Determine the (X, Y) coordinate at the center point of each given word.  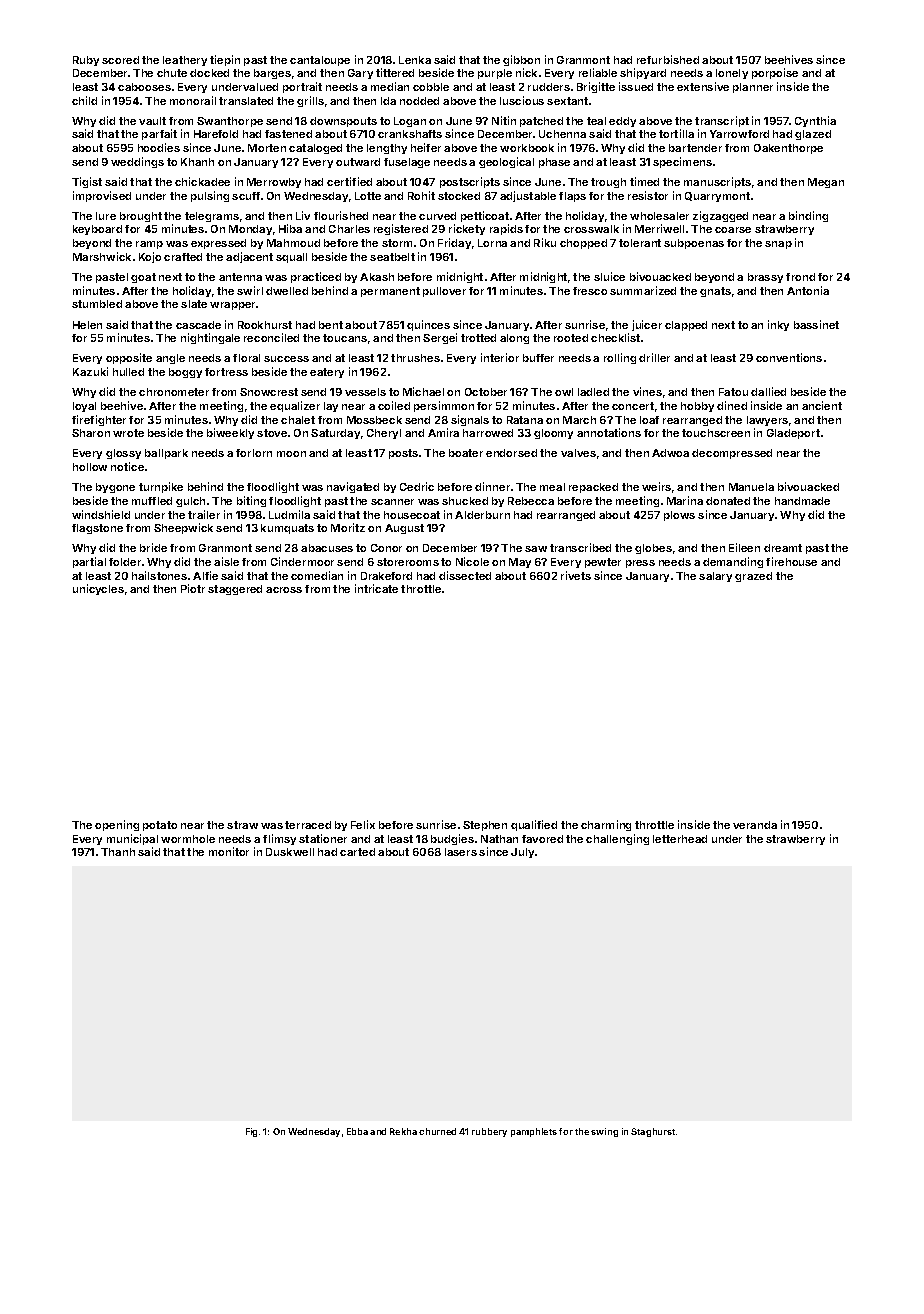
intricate (376, 588)
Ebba (357, 1131)
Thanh (118, 852)
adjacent (249, 257)
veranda (755, 825)
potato (160, 826)
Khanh (197, 162)
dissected (465, 575)
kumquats (287, 529)
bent (331, 325)
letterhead (680, 839)
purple (495, 74)
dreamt (783, 548)
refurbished (668, 59)
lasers (461, 852)
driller (654, 357)
